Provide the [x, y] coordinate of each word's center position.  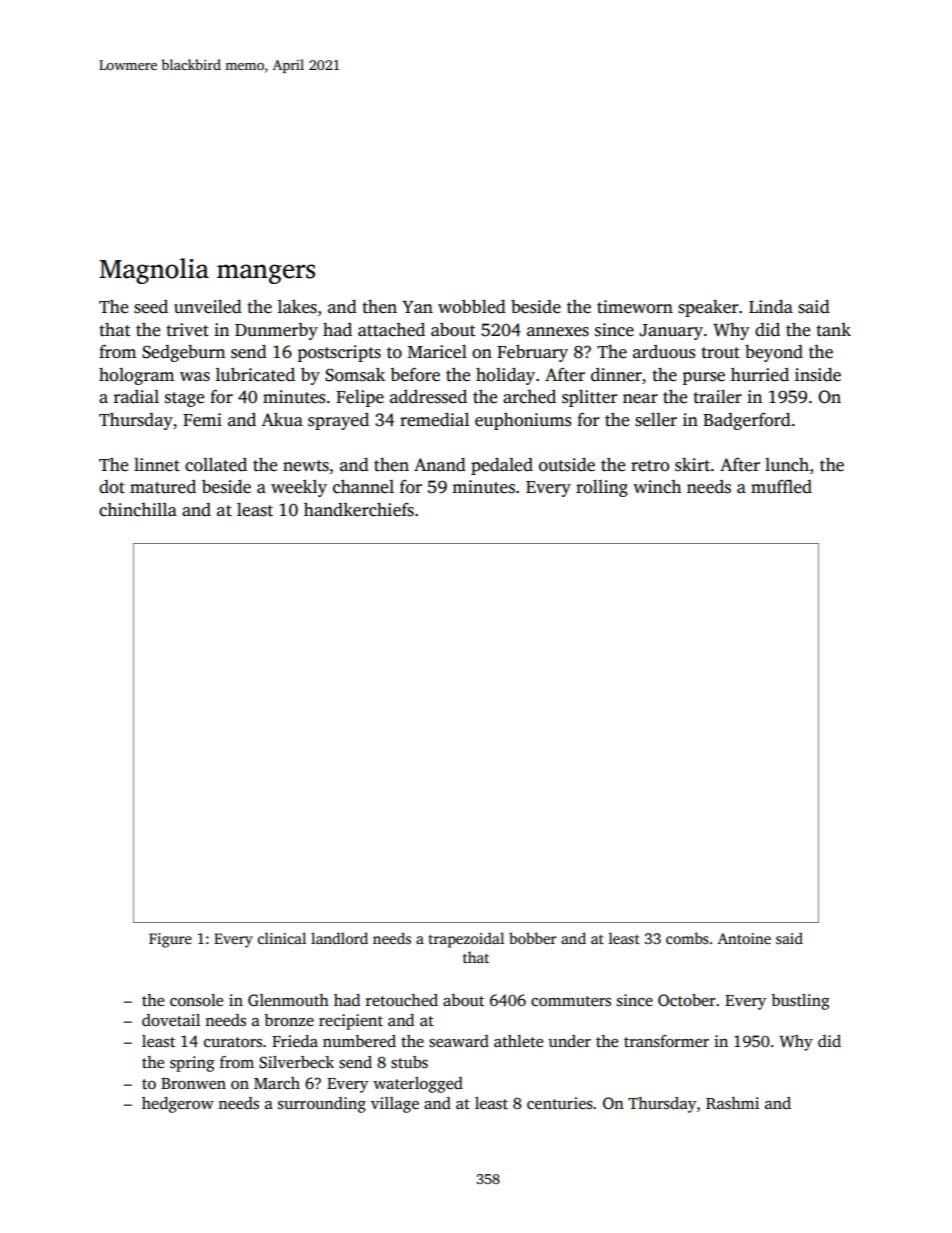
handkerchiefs [359, 509]
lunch [787, 465]
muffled [781, 486]
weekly [299, 488]
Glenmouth [288, 1000]
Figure [170, 940]
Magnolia [154, 271]
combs [687, 938]
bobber [533, 938]
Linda [771, 306]
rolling [602, 488]
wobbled [472, 306]
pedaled [502, 466]
